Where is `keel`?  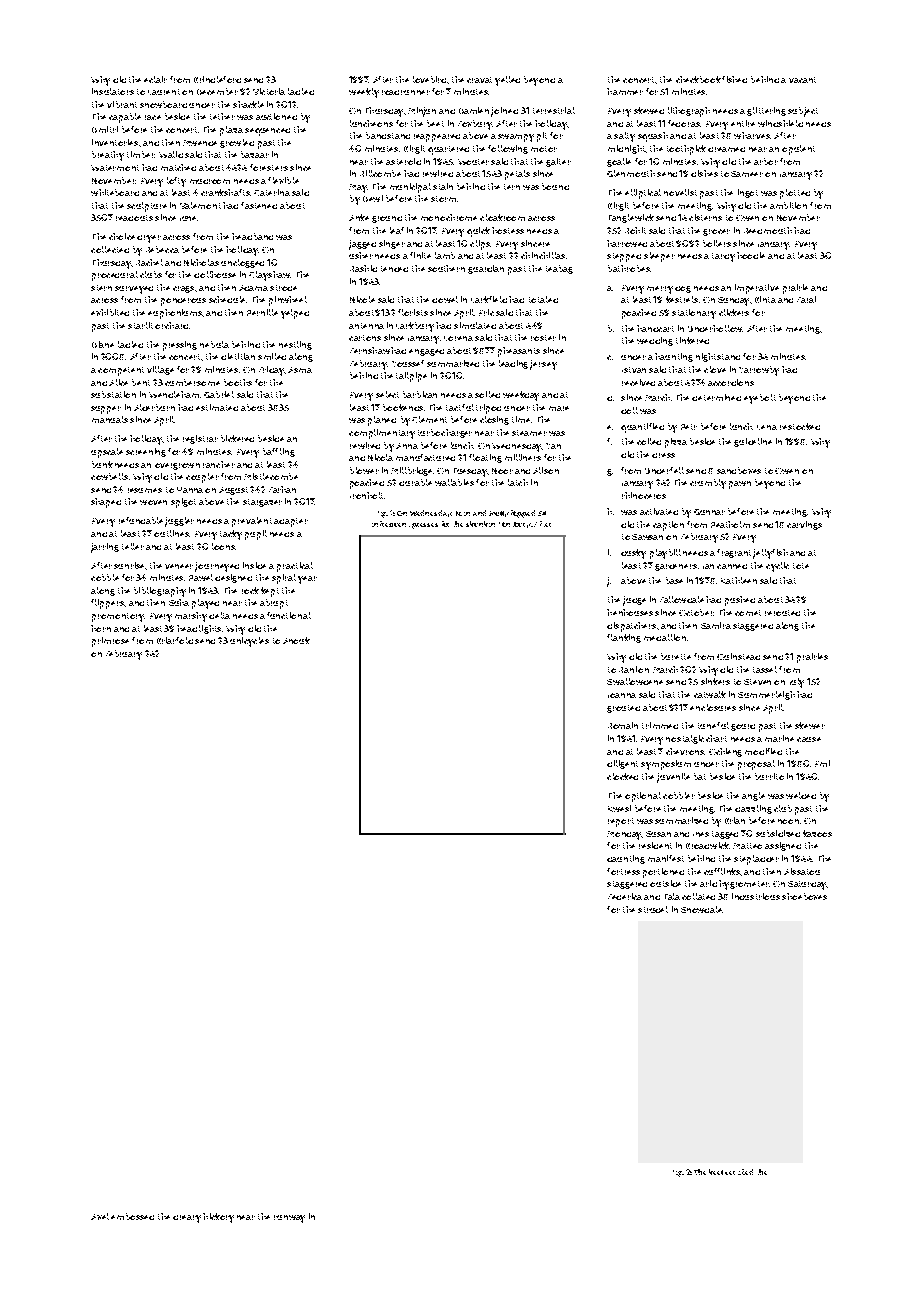 keel is located at coordinates (716, 1172).
